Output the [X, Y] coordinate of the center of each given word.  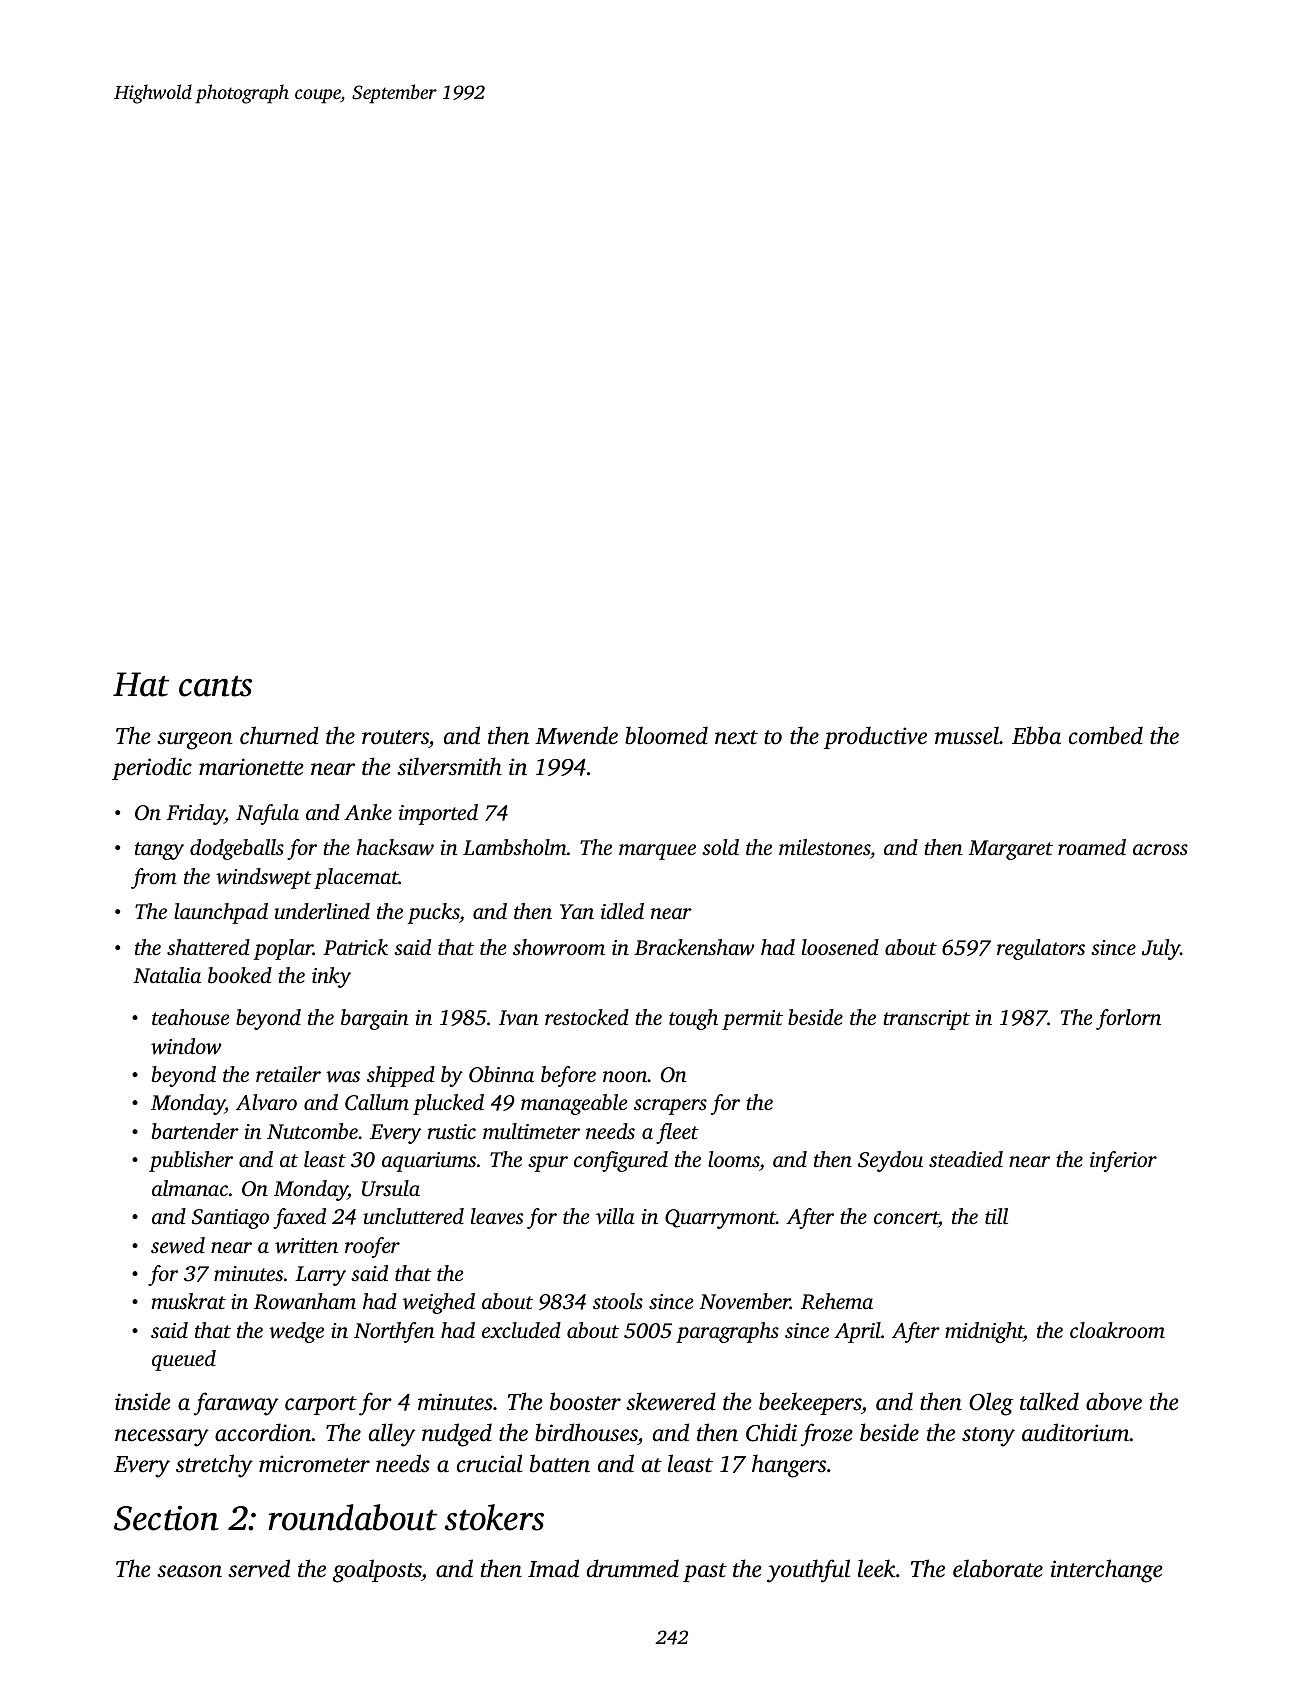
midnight [984, 1332]
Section [166, 1518]
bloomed [666, 735]
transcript [926, 1020]
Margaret [1010, 850]
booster [585, 1401]
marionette [251, 767]
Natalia [167, 975]
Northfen [394, 1332]
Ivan [519, 1017]
